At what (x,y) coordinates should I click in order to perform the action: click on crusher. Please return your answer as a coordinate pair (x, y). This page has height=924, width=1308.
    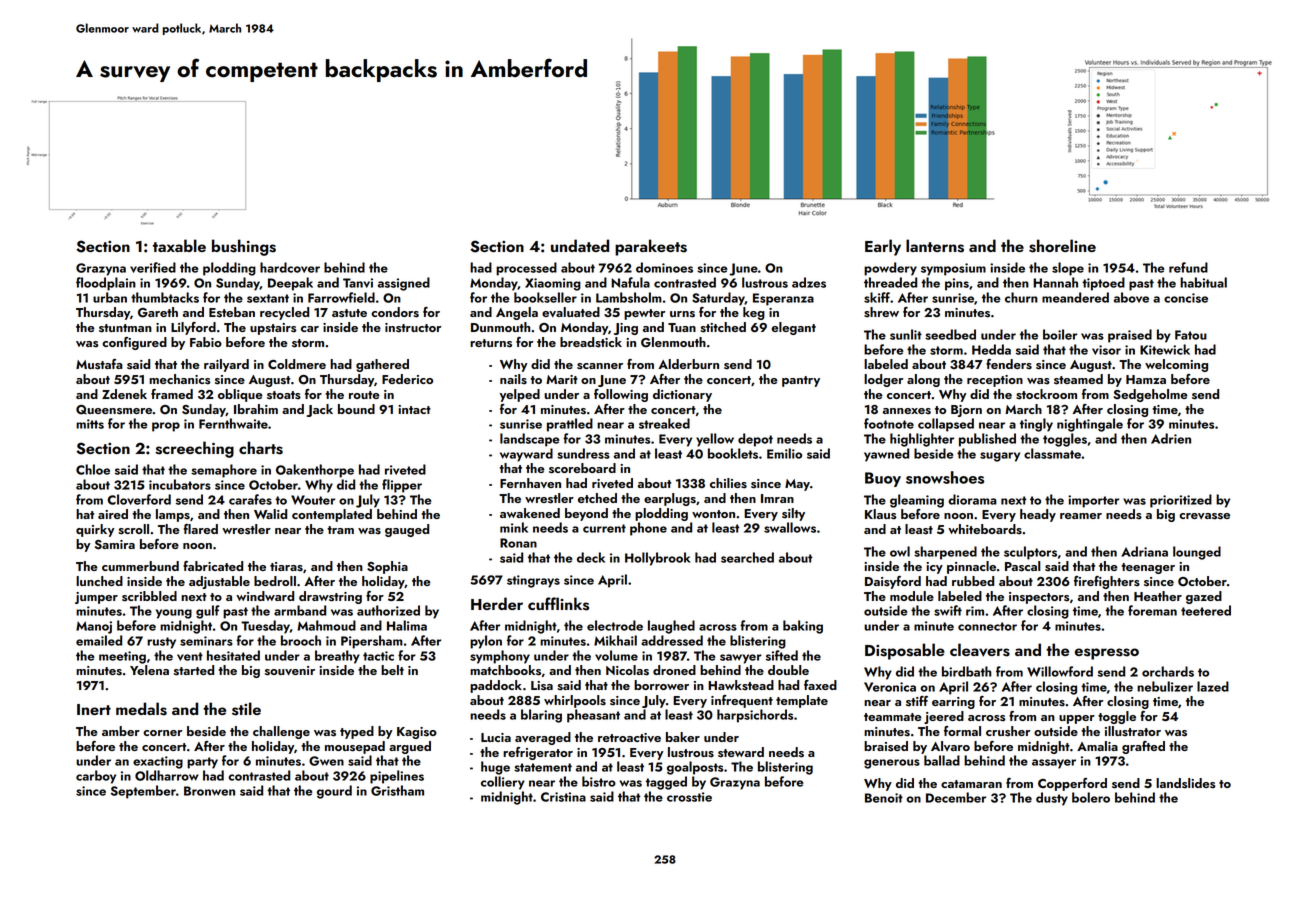
    Looking at the image, I should click on (1008, 731).
